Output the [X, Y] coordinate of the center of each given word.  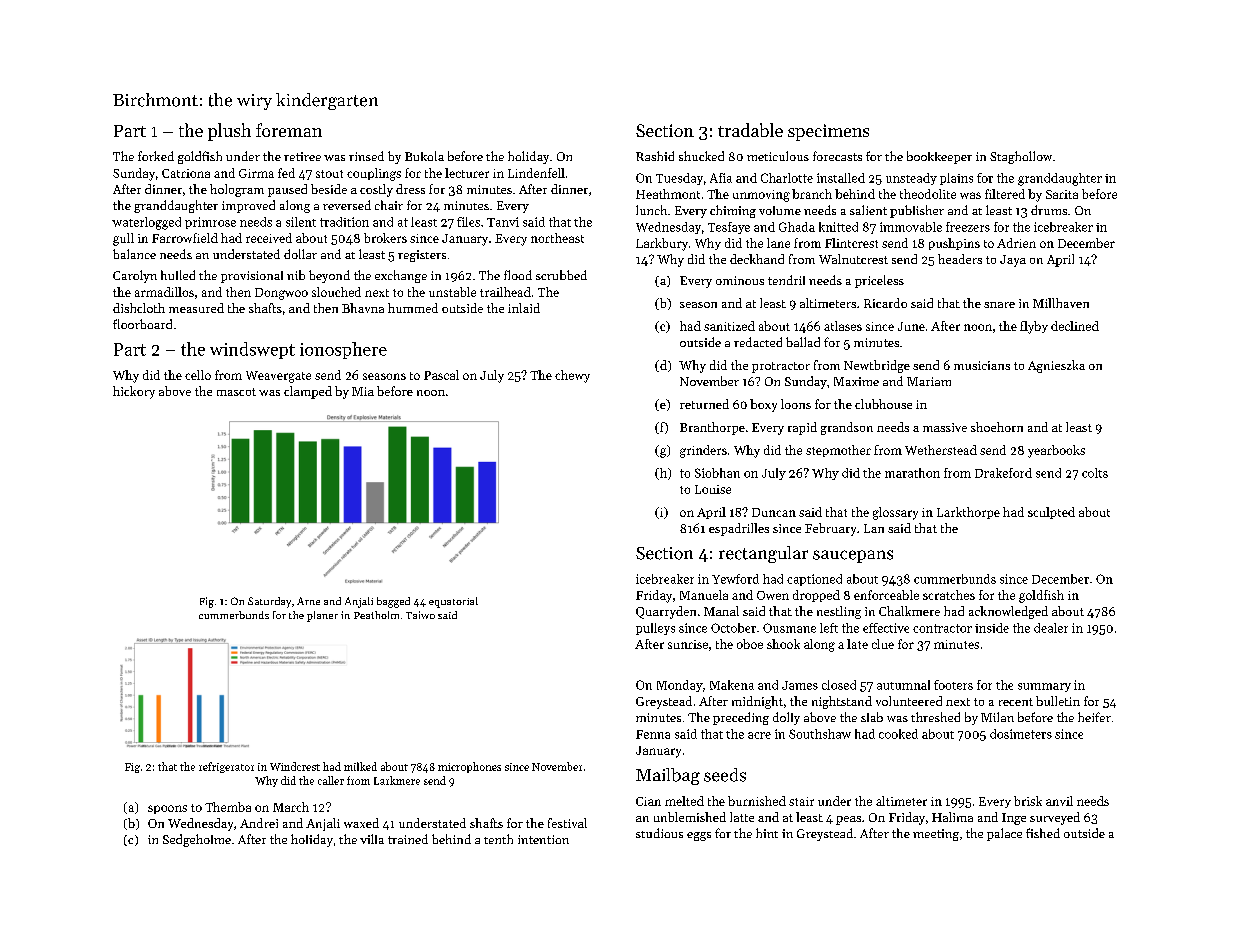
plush [229, 132]
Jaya [1013, 261]
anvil [1059, 801]
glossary [895, 513]
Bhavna [363, 308]
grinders [703, 451]
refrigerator [226, 767]
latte [742, 817]
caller [331, 780]
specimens [828, 132]
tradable [750, 130]
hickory [134, 392]
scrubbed [561, 275]
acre [759, 735]
